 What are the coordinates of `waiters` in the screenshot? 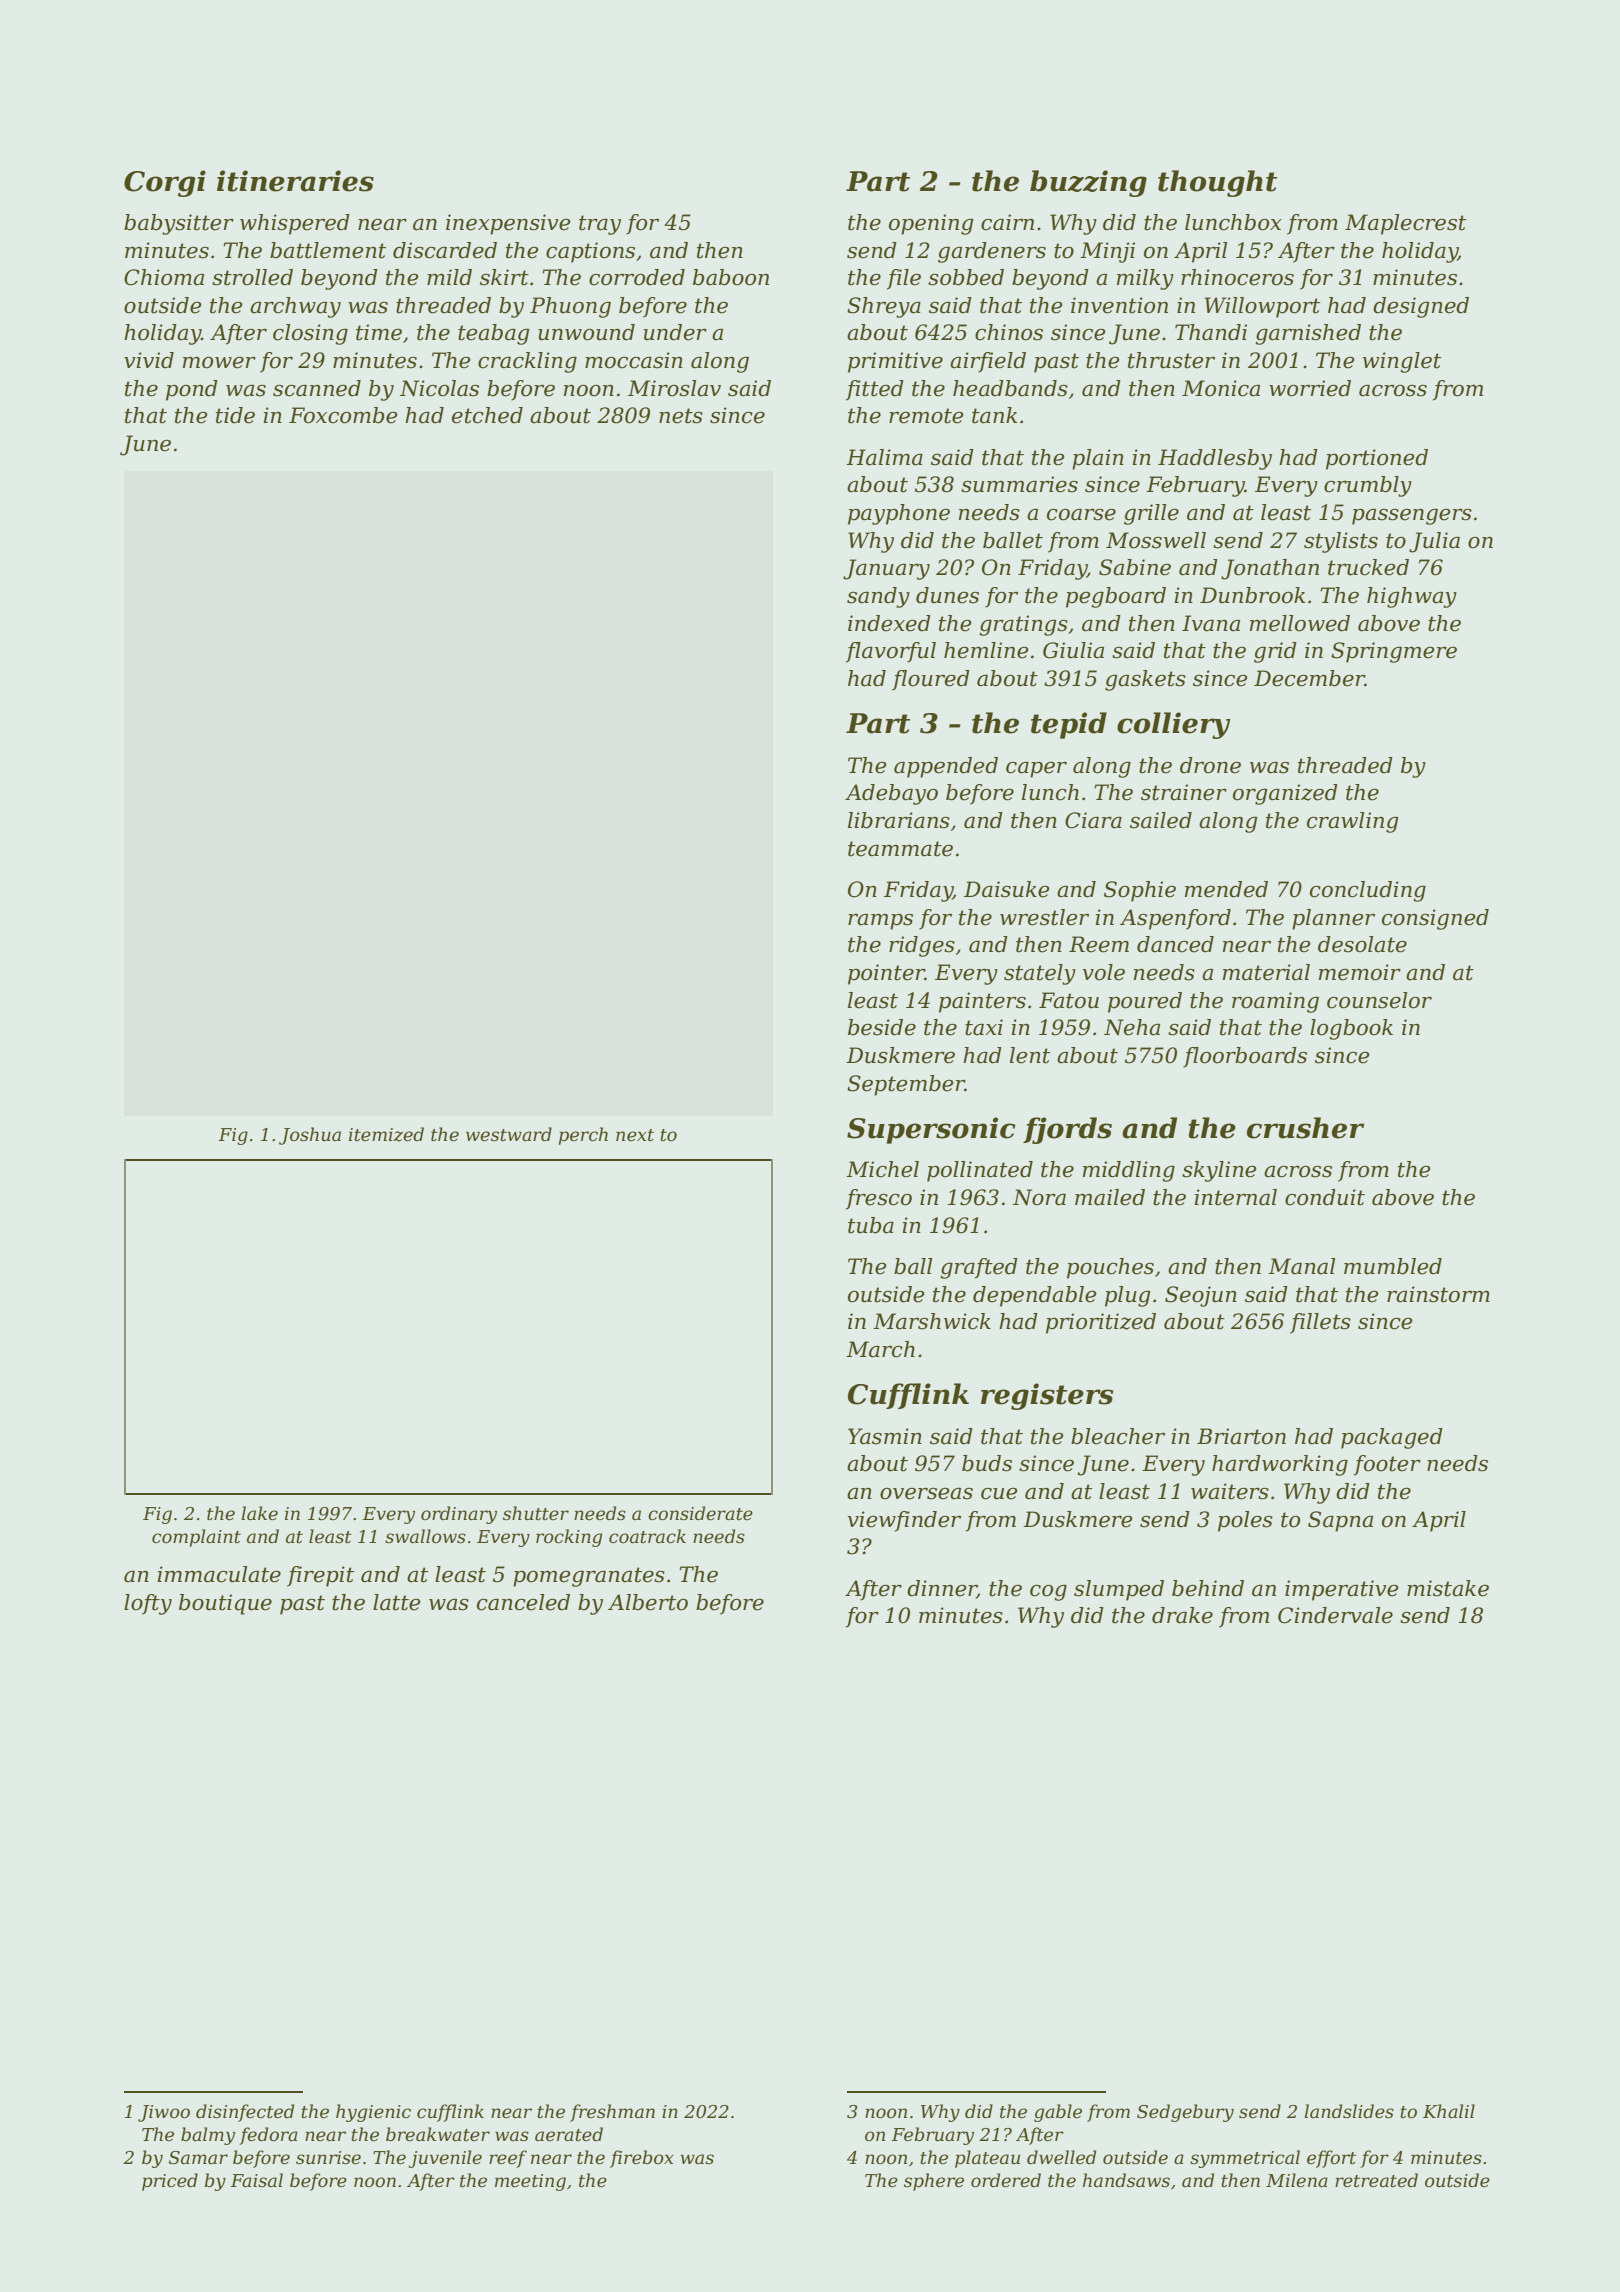 It's located at (1230, 1491).
